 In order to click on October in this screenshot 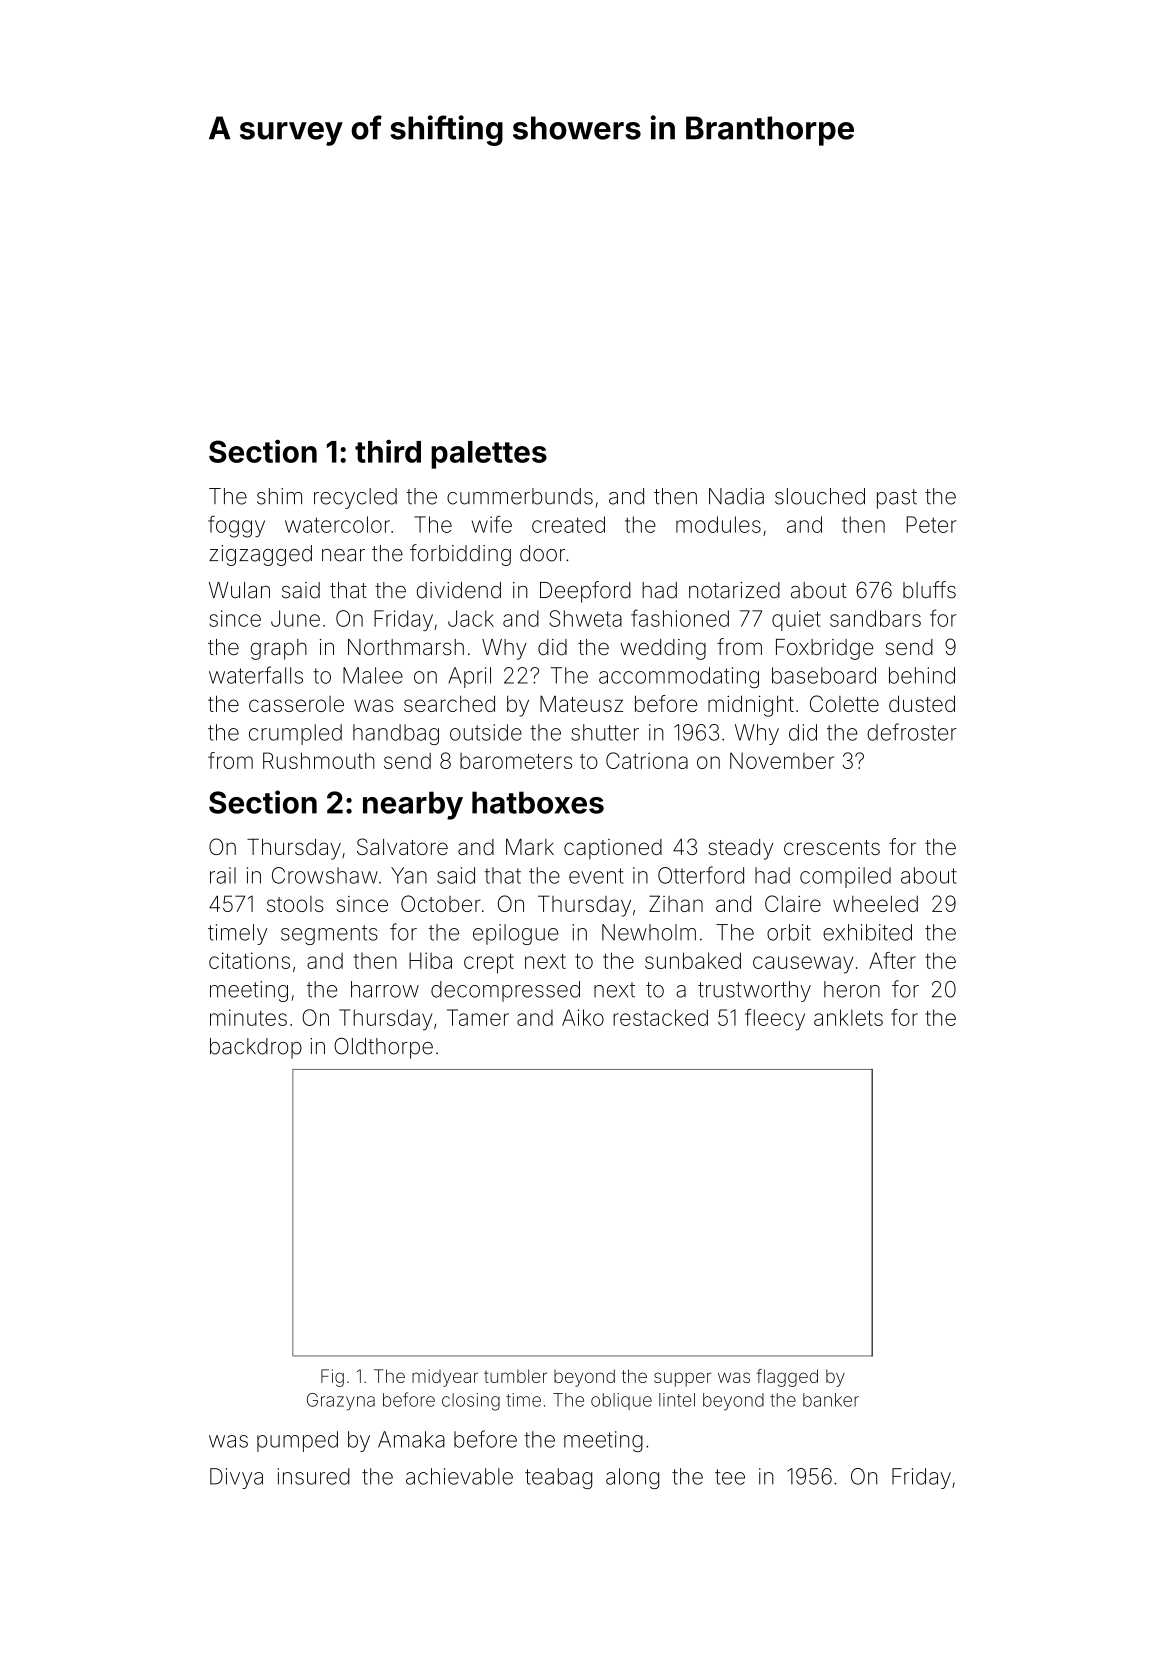, I will do `click(441, 903)`.
